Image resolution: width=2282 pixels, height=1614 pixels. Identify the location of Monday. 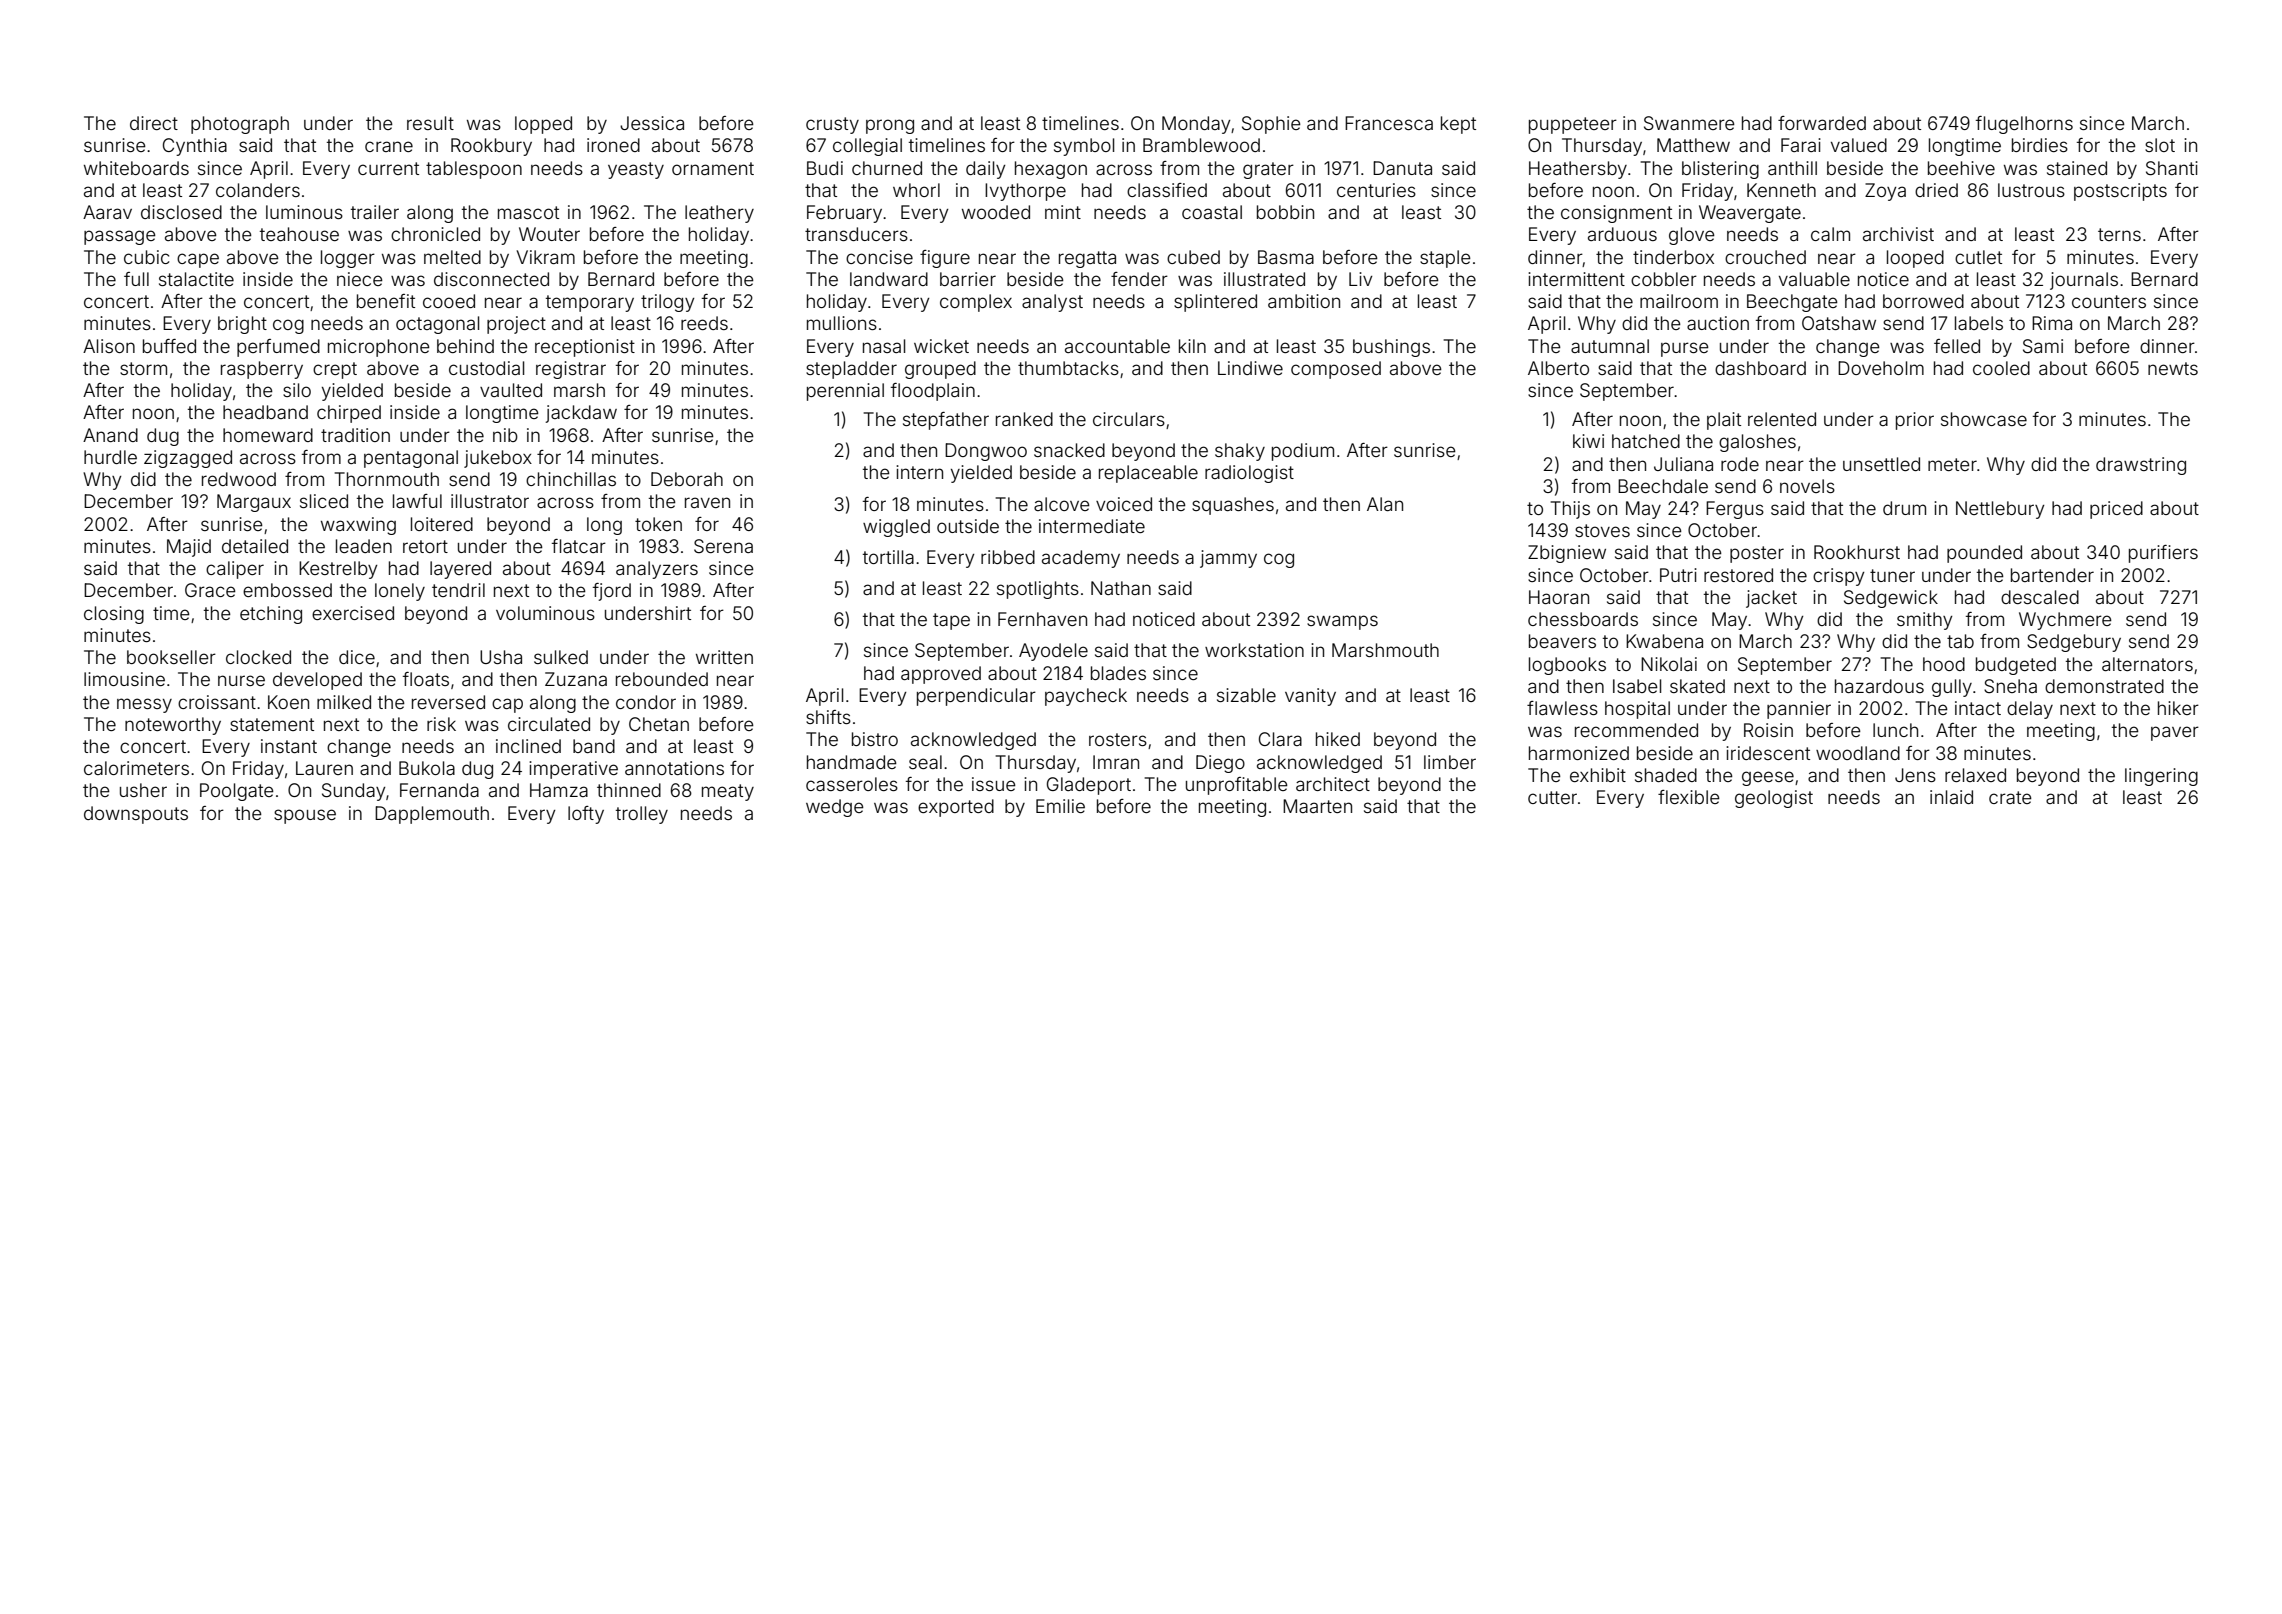
(1196, 125).
